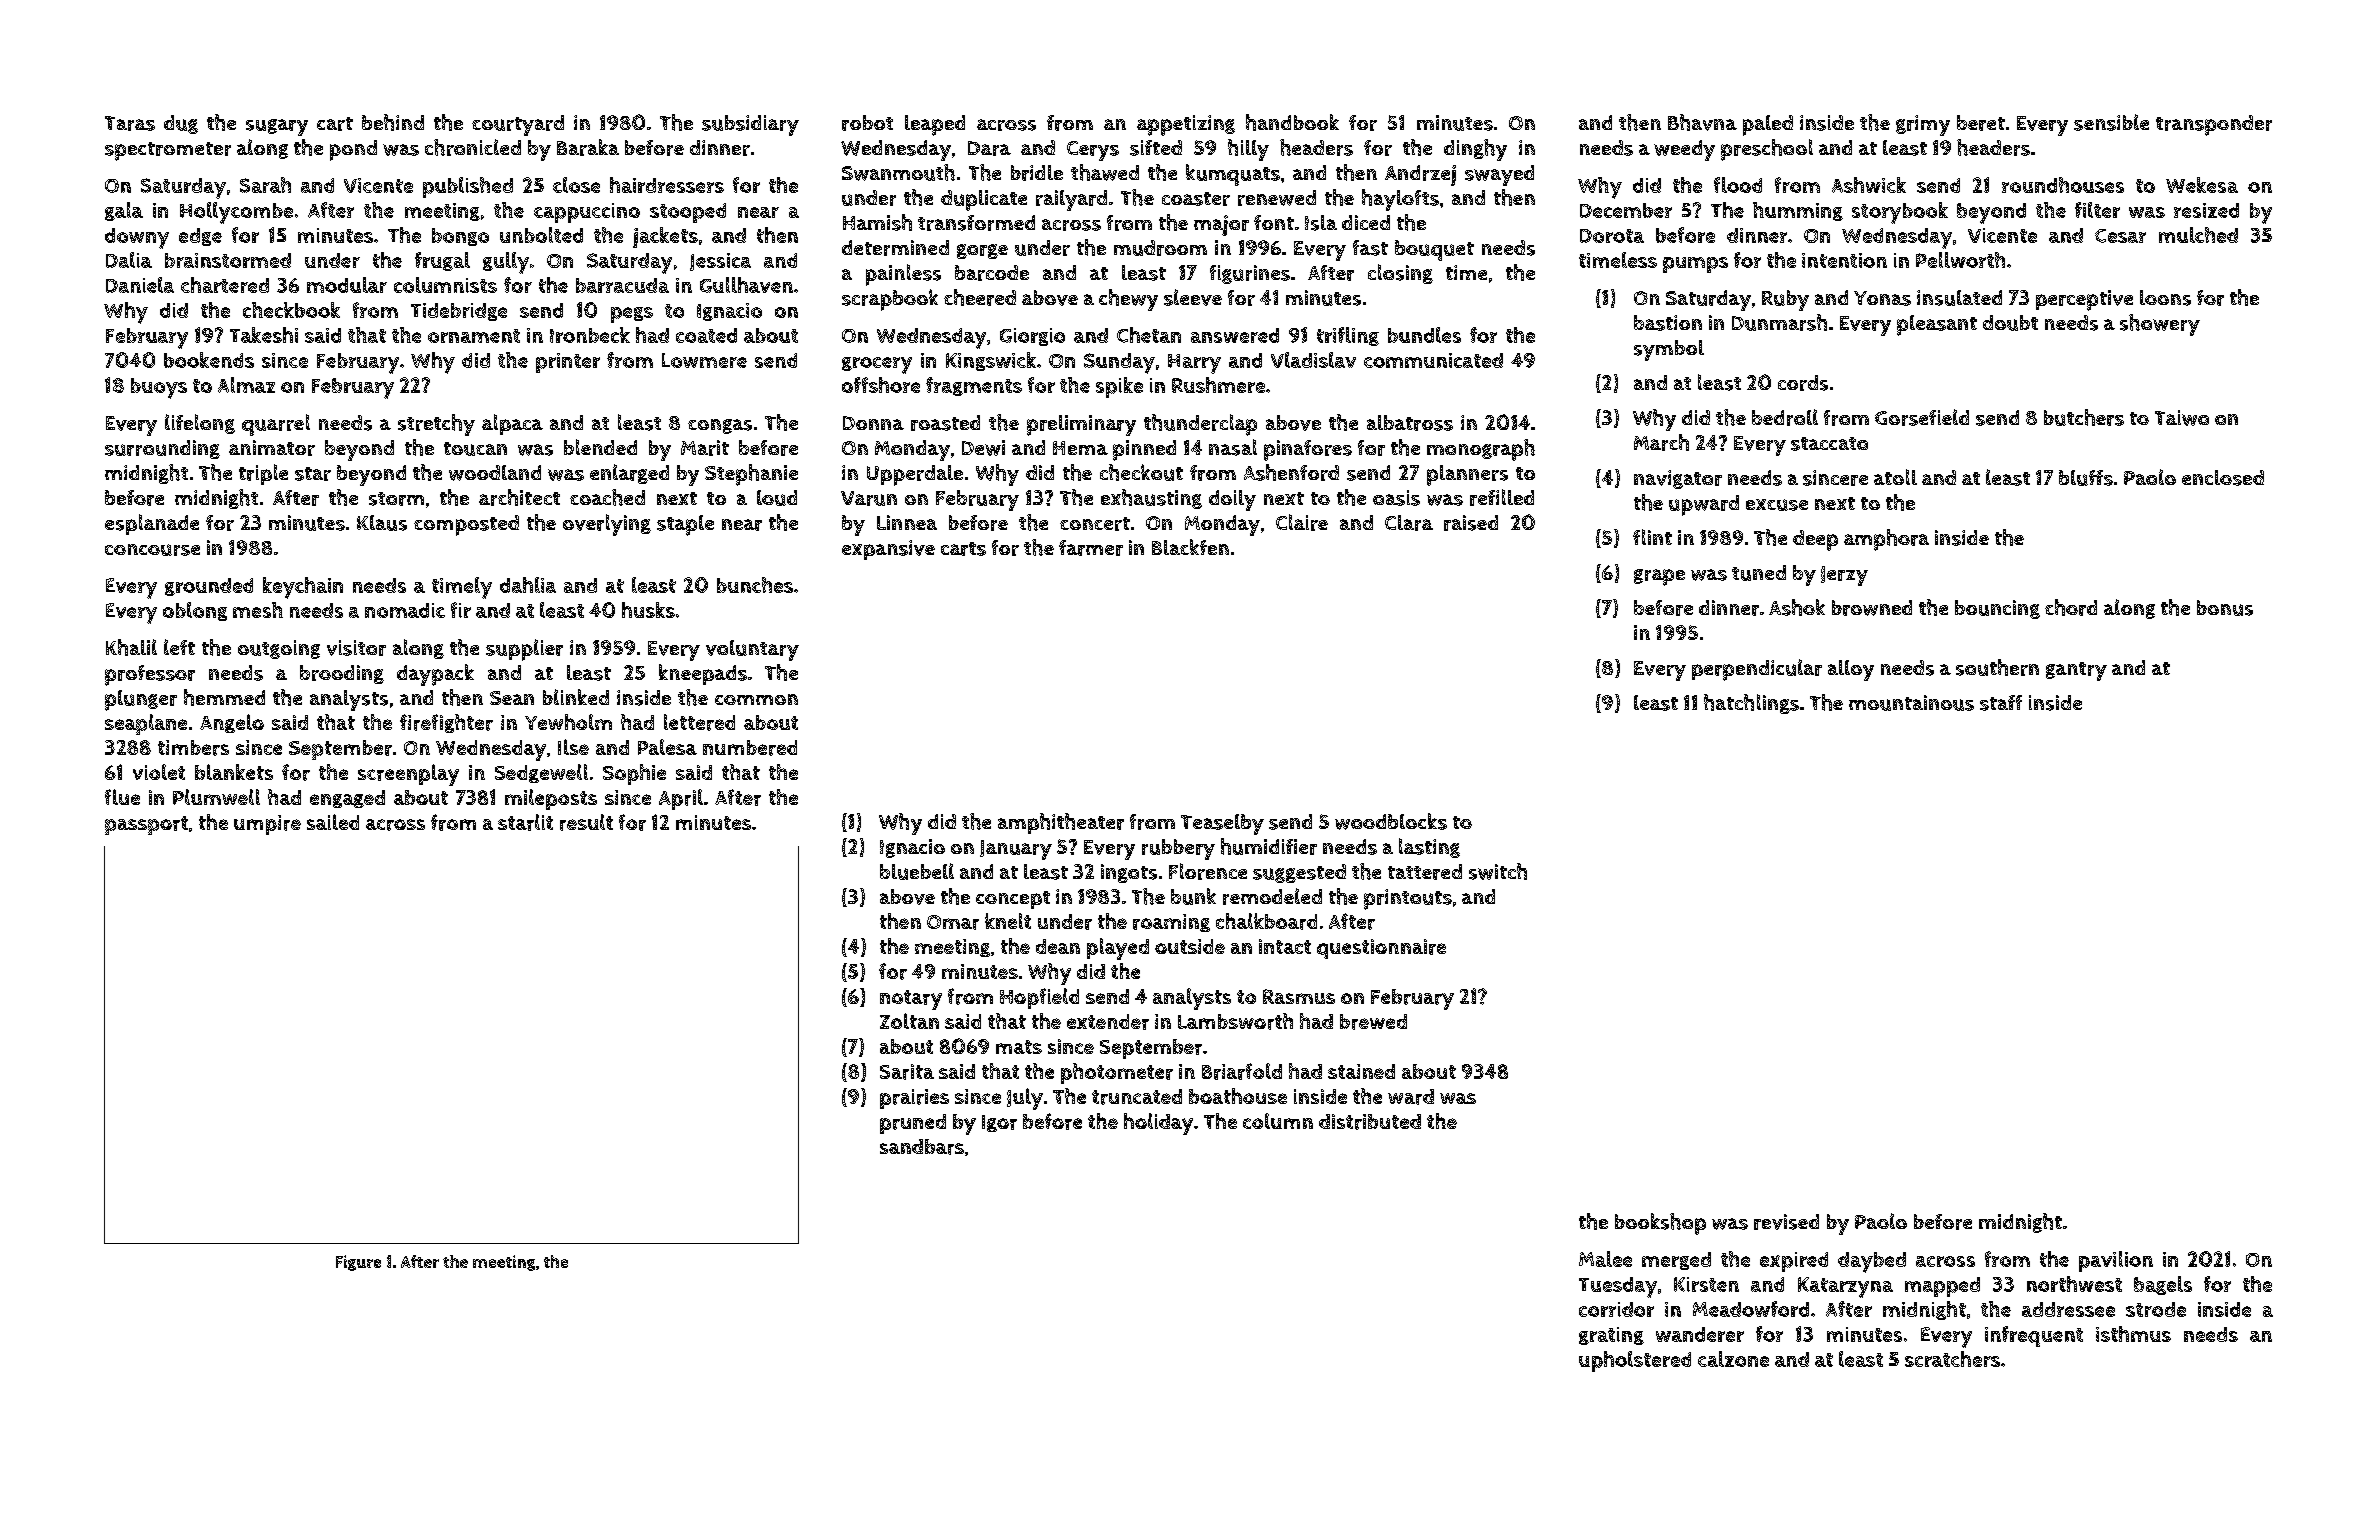 This image has width=2377, height=1538. What do you see at coordinates (2198, 235) in the image?
I see `mulched` at bounding box center [2198, 235].
